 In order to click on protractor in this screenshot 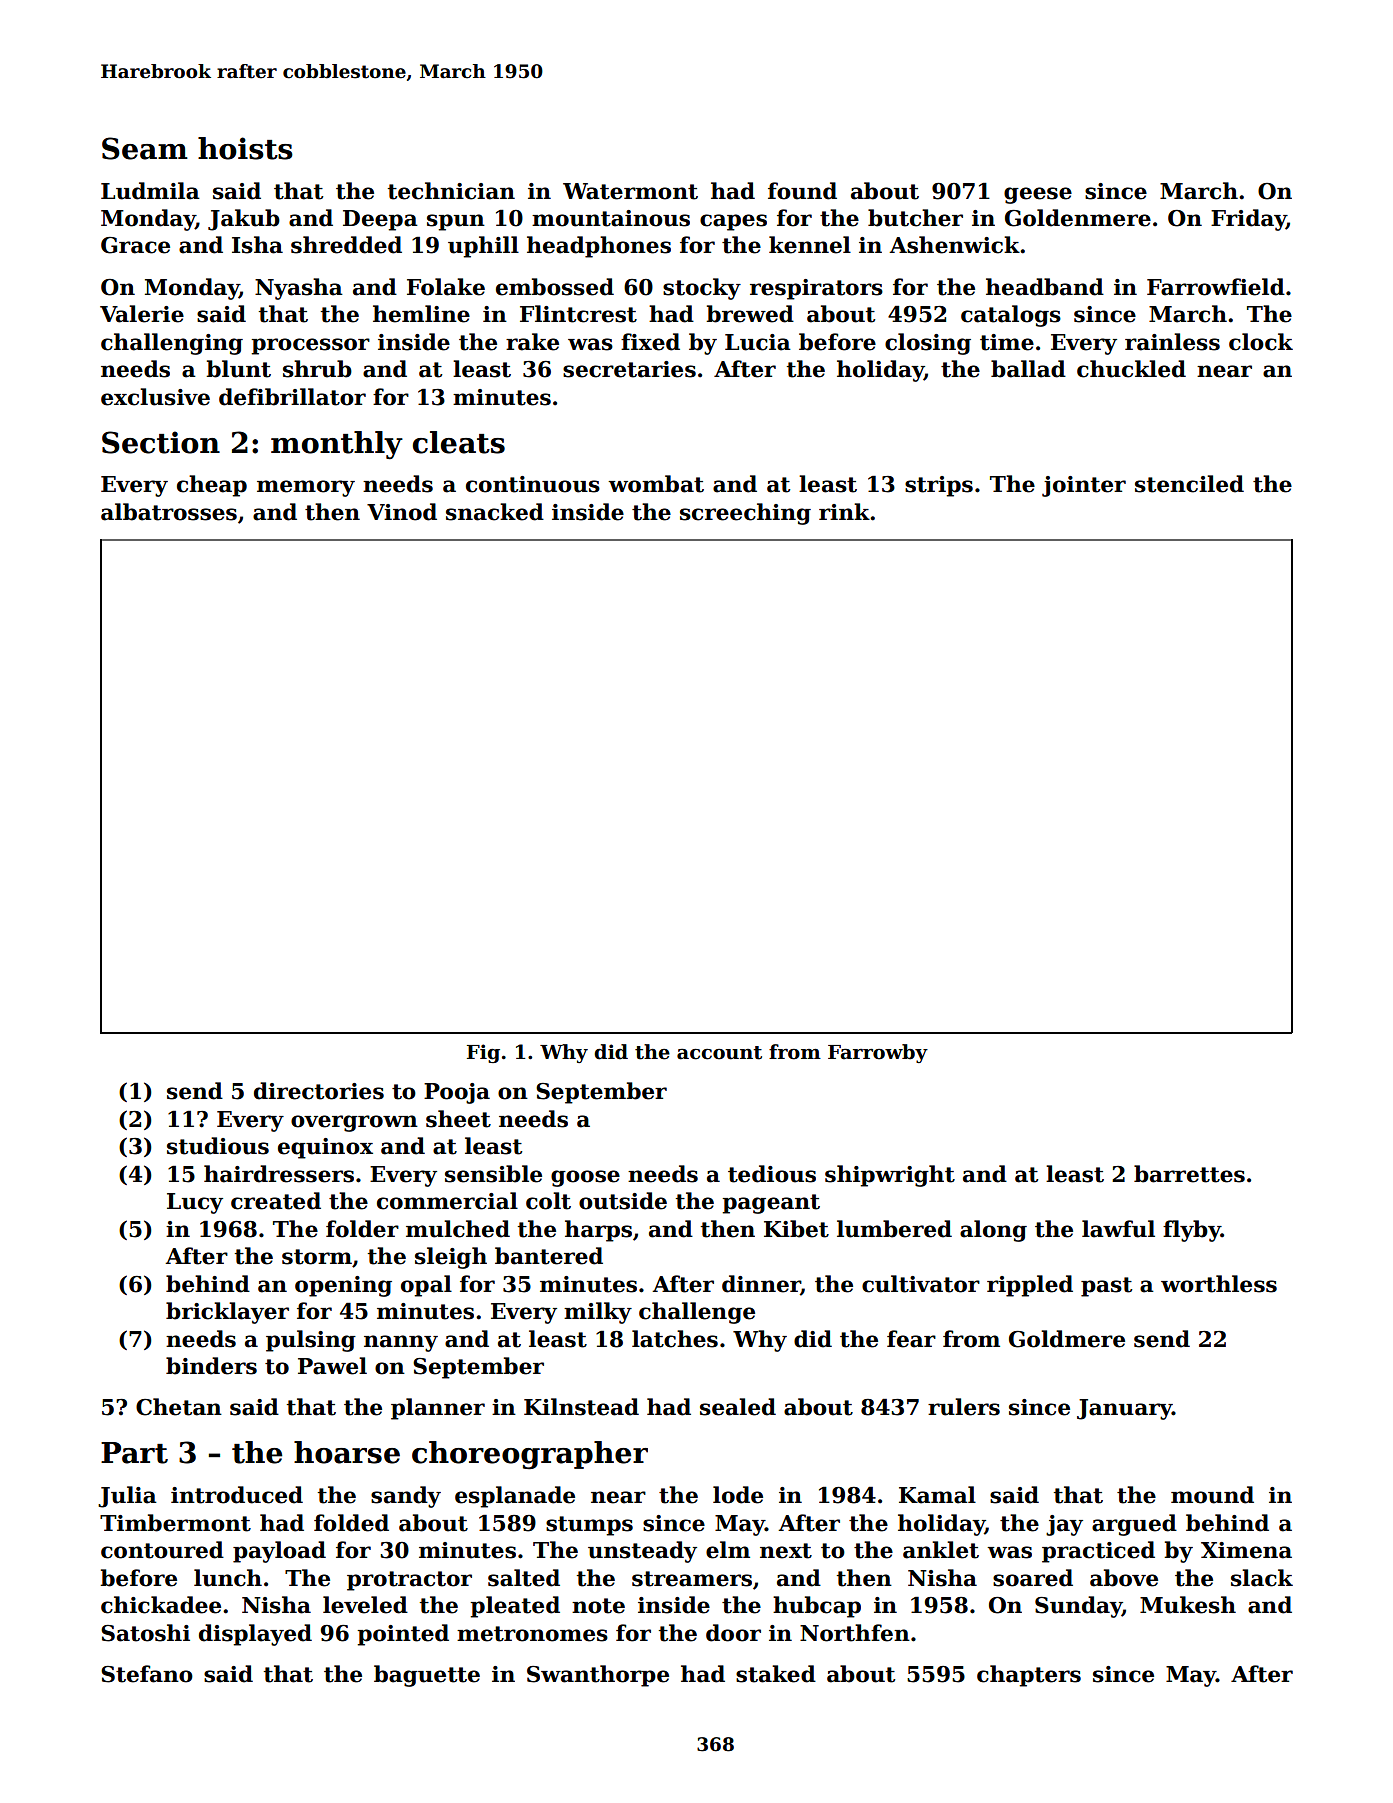, I will do `click(409, 1581)`.
